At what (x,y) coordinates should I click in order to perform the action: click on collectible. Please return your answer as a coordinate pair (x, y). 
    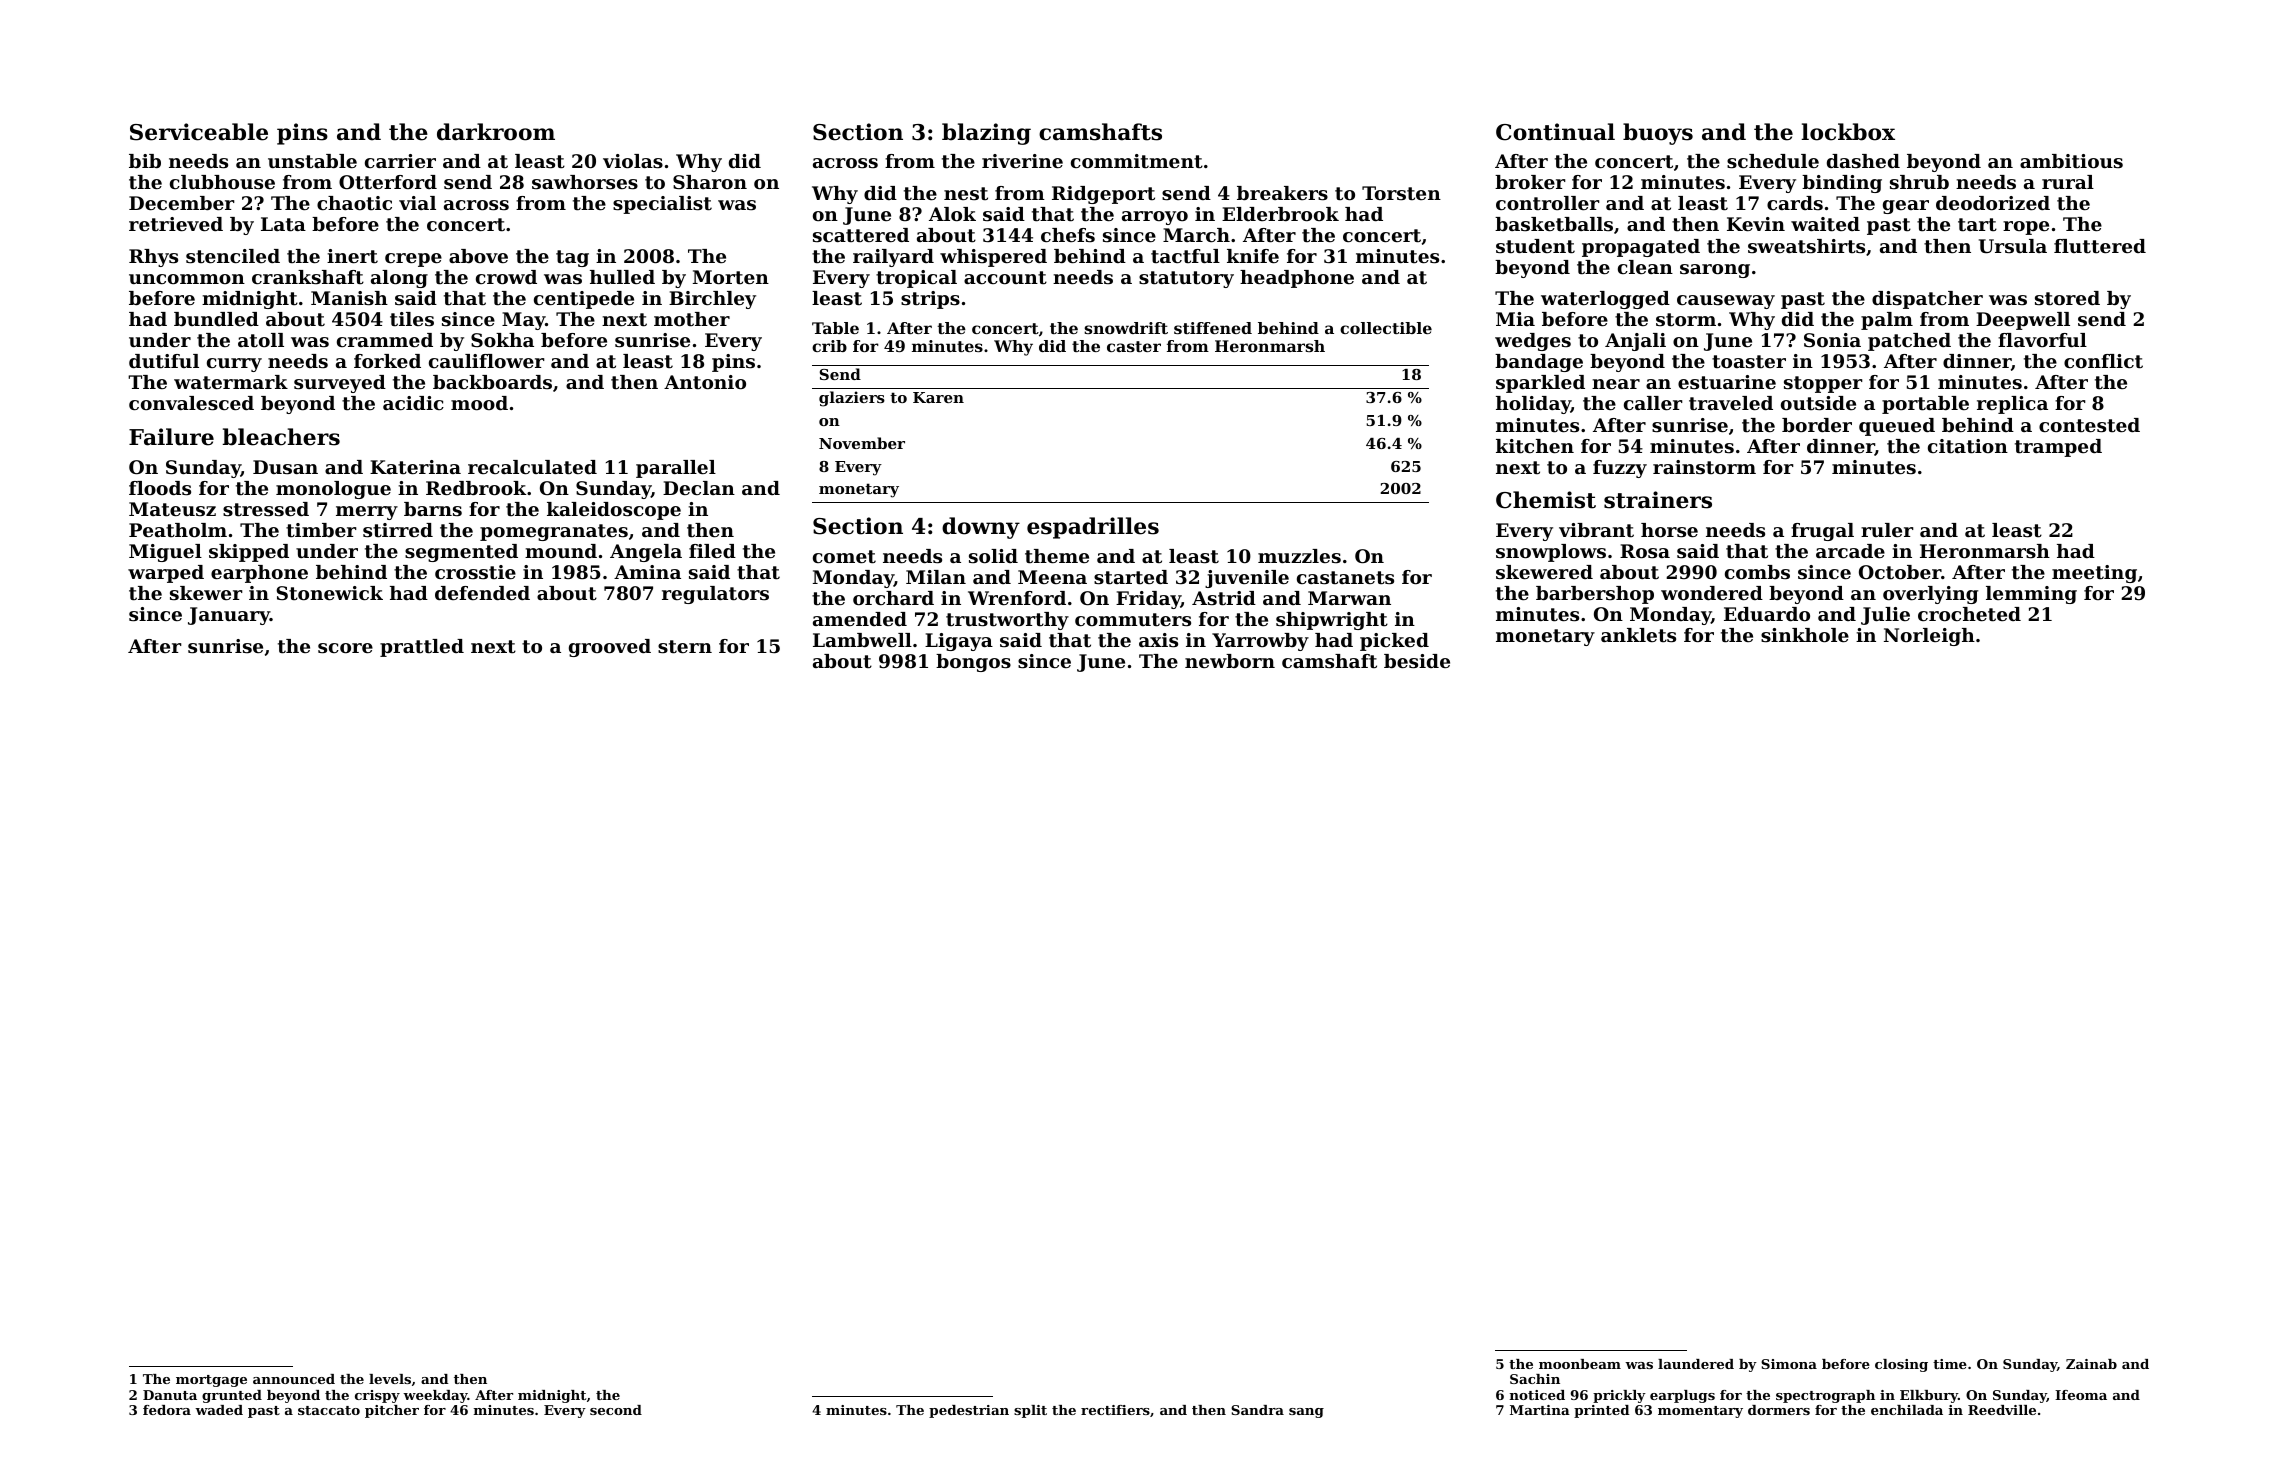
    Looking at the image, I should click on (1386, 328).
